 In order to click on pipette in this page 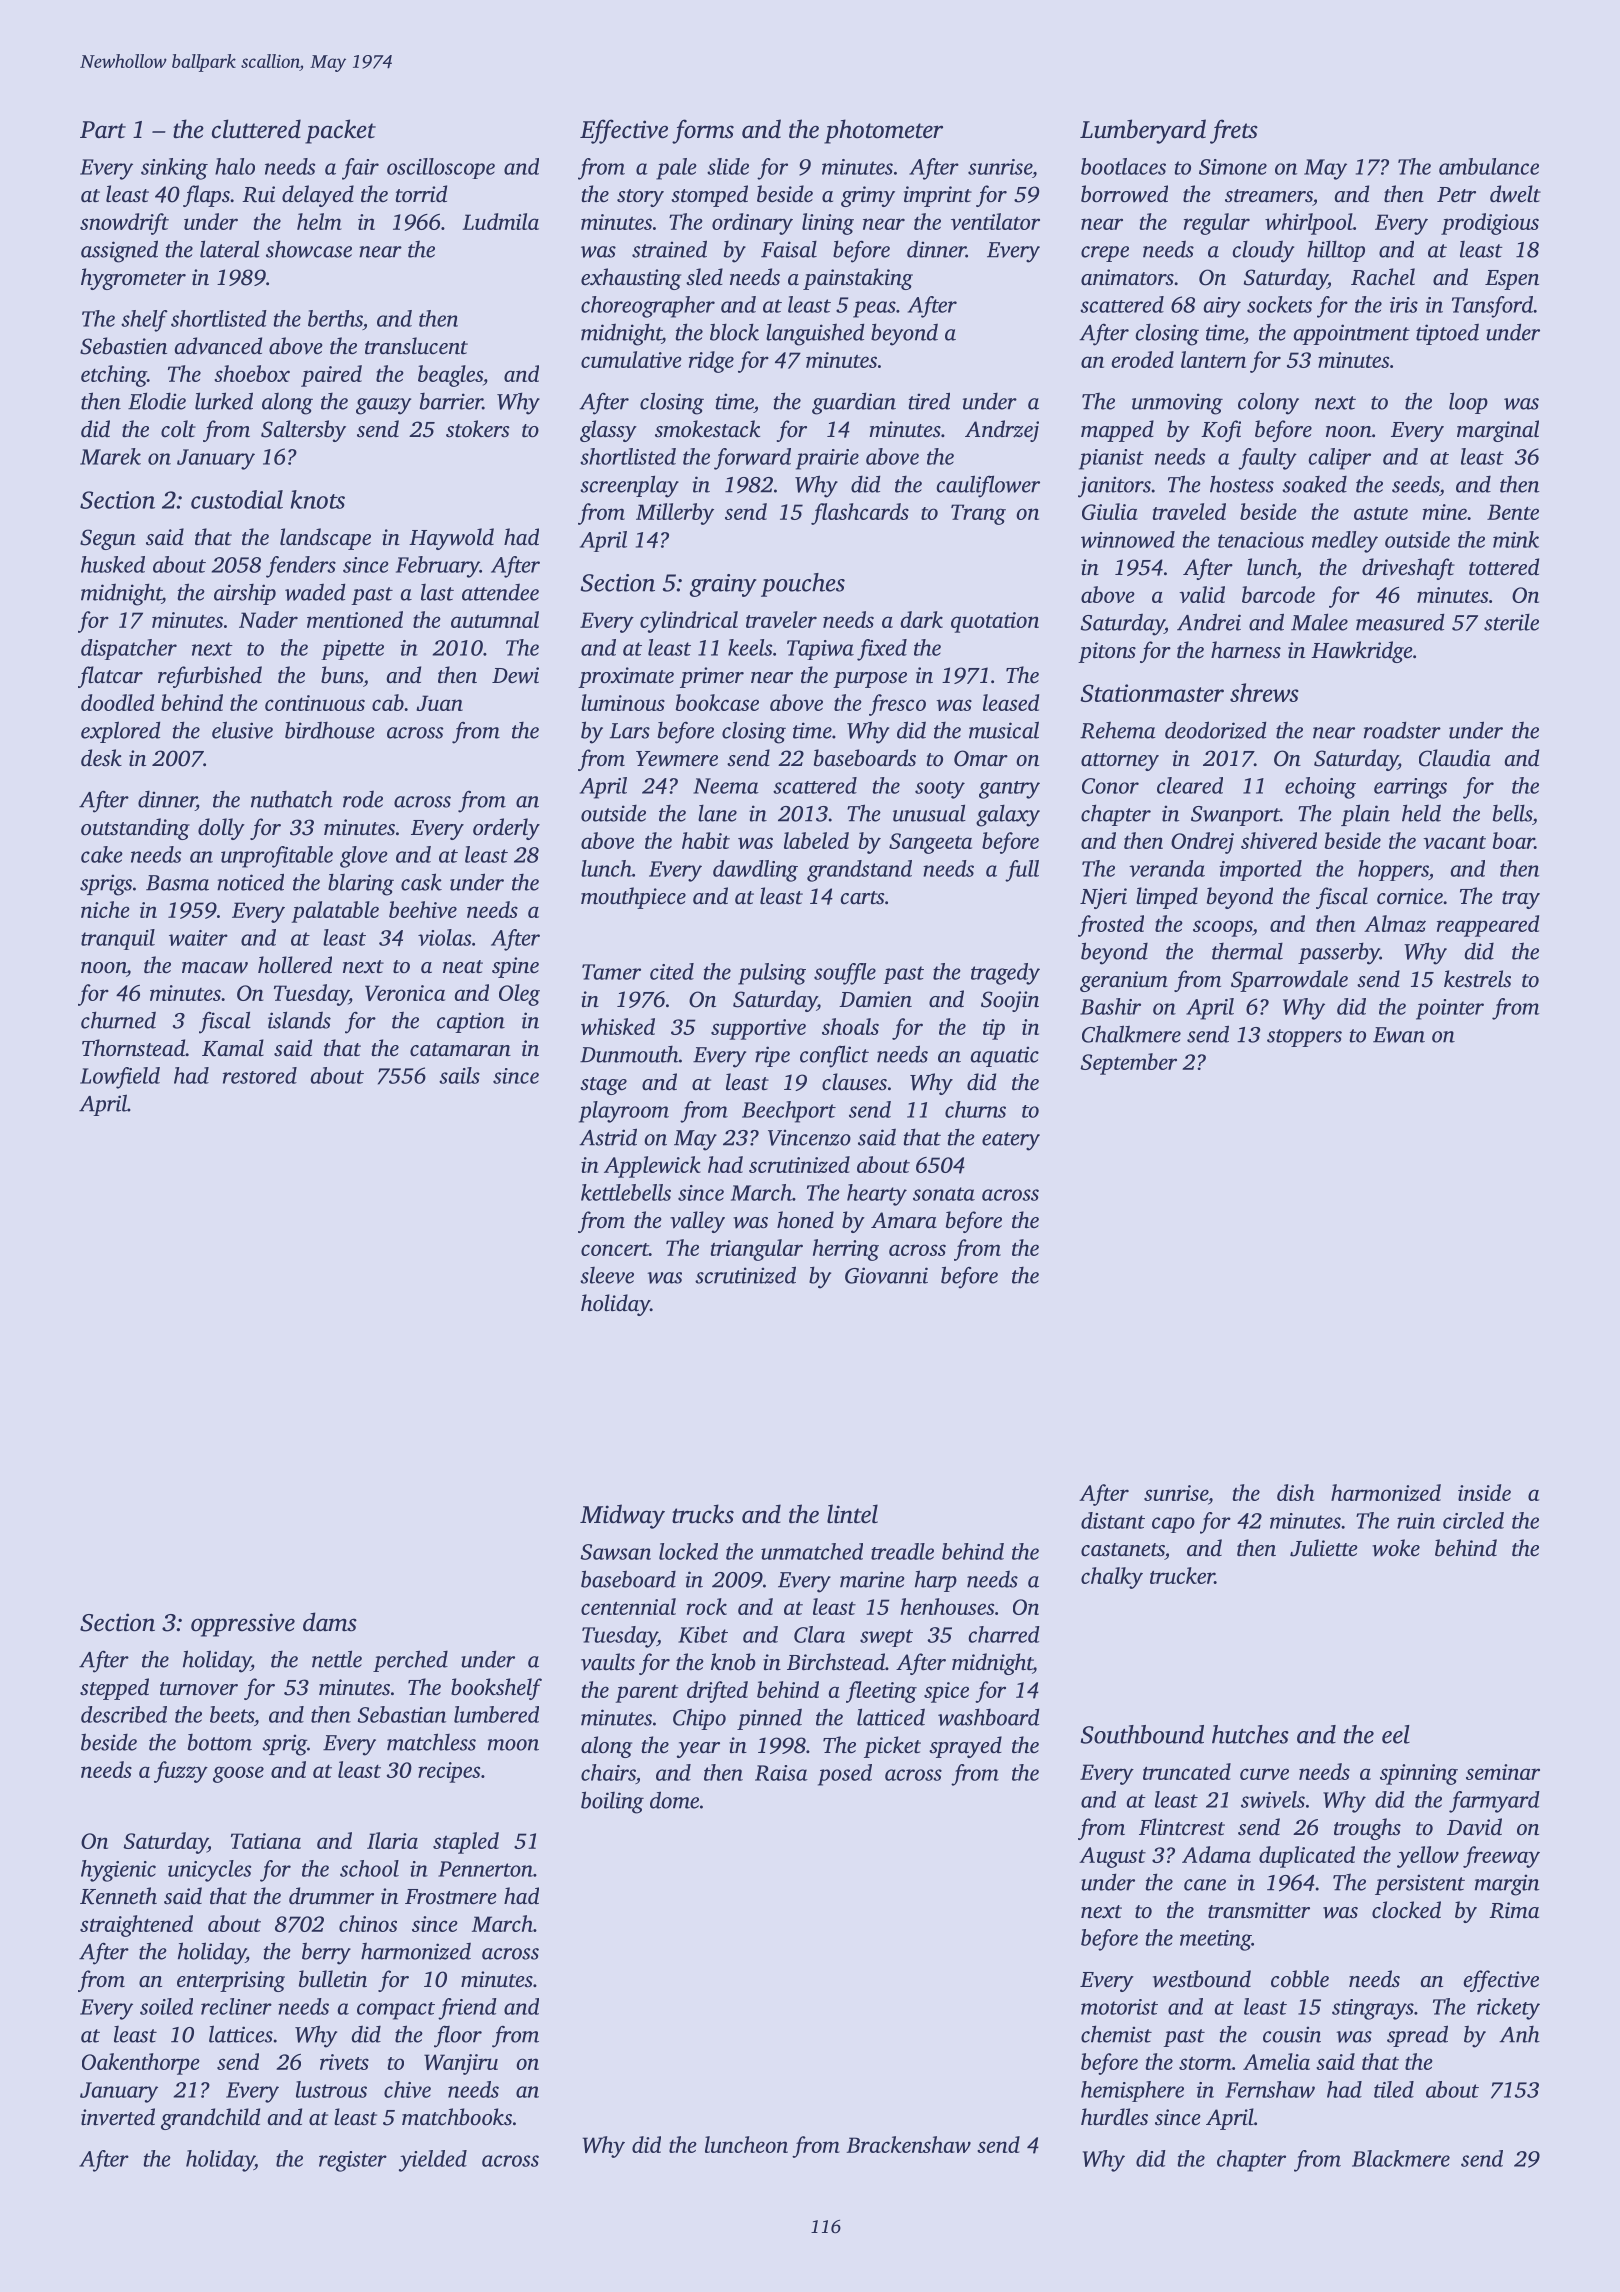, I will do `click(352, 650)`.
